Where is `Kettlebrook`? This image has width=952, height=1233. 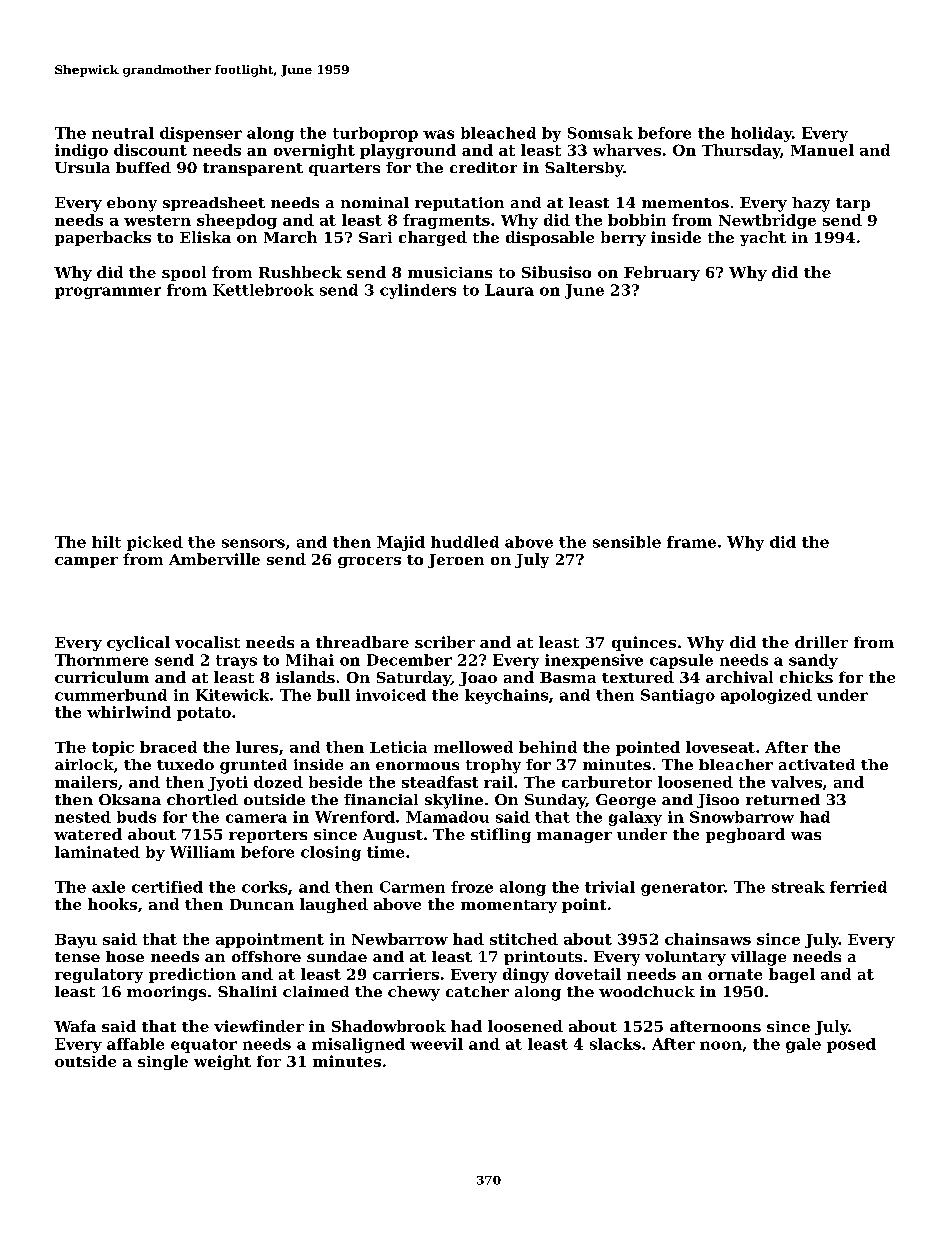
Kettlebrook is located at coordinates (263, 290).
